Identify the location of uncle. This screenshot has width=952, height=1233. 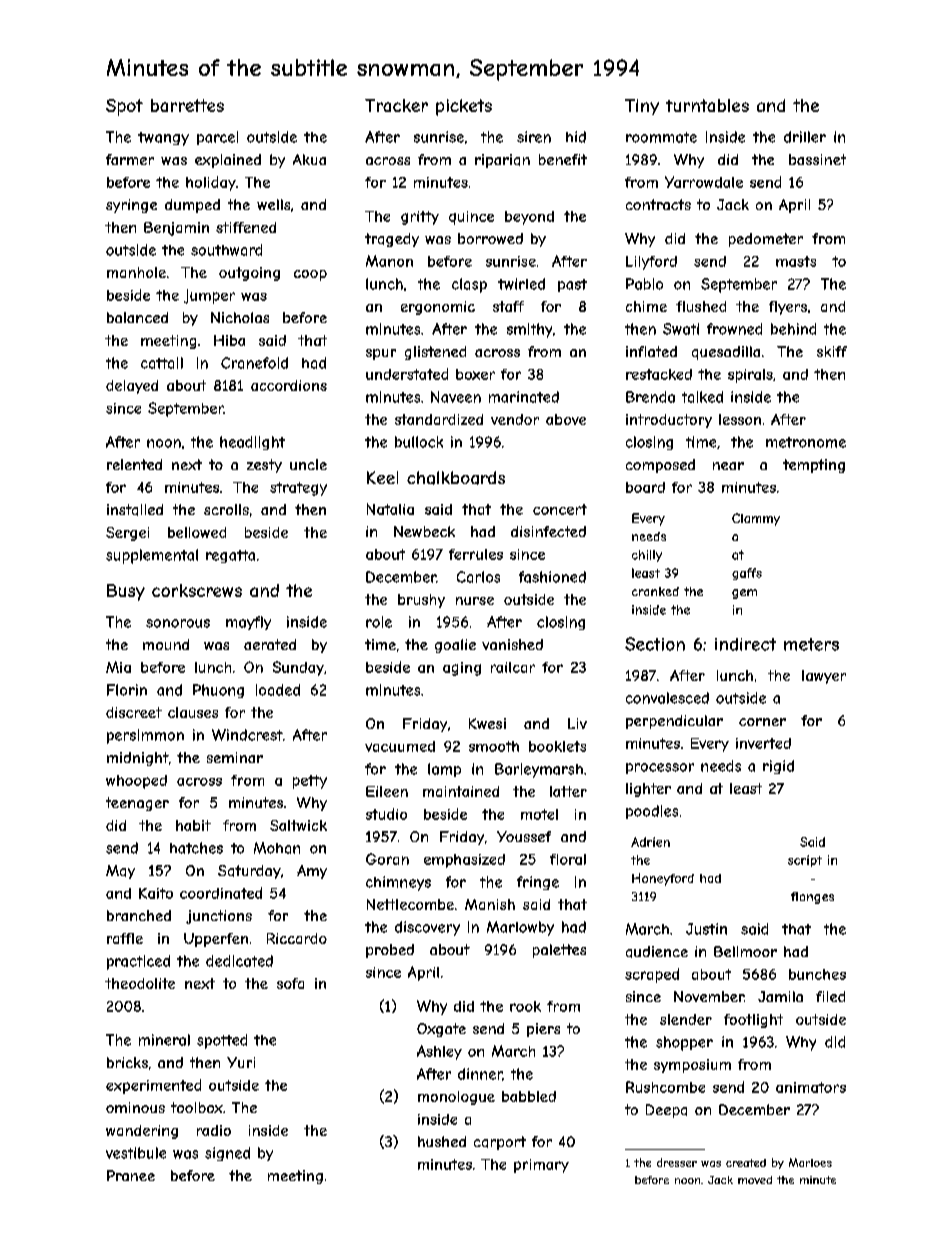
(308, 464).
